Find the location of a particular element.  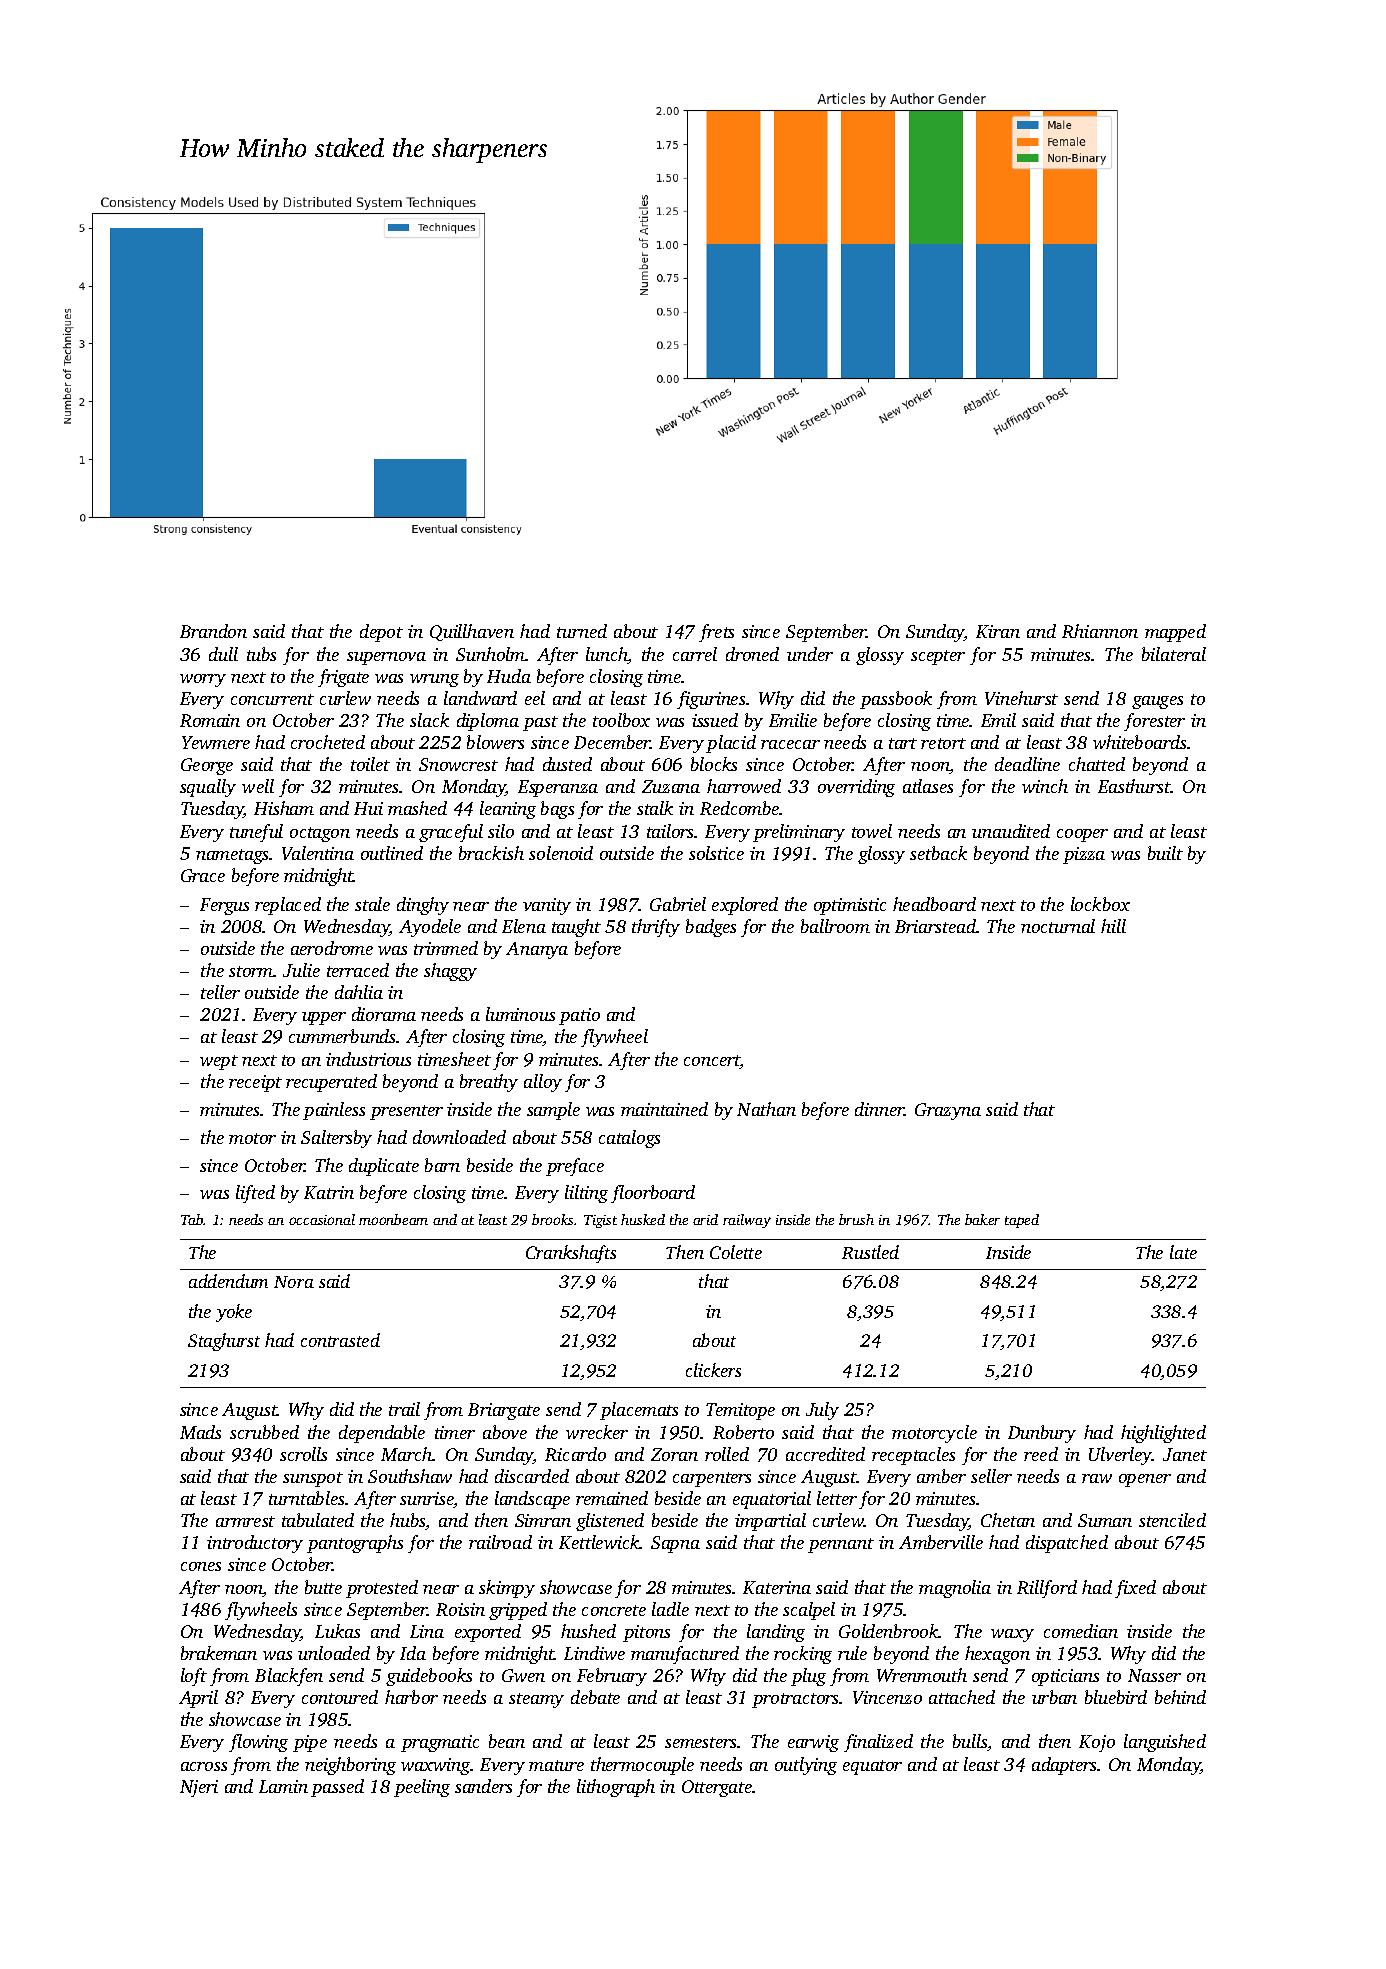

cummerbunds is located at coordinates (343, 1036).
